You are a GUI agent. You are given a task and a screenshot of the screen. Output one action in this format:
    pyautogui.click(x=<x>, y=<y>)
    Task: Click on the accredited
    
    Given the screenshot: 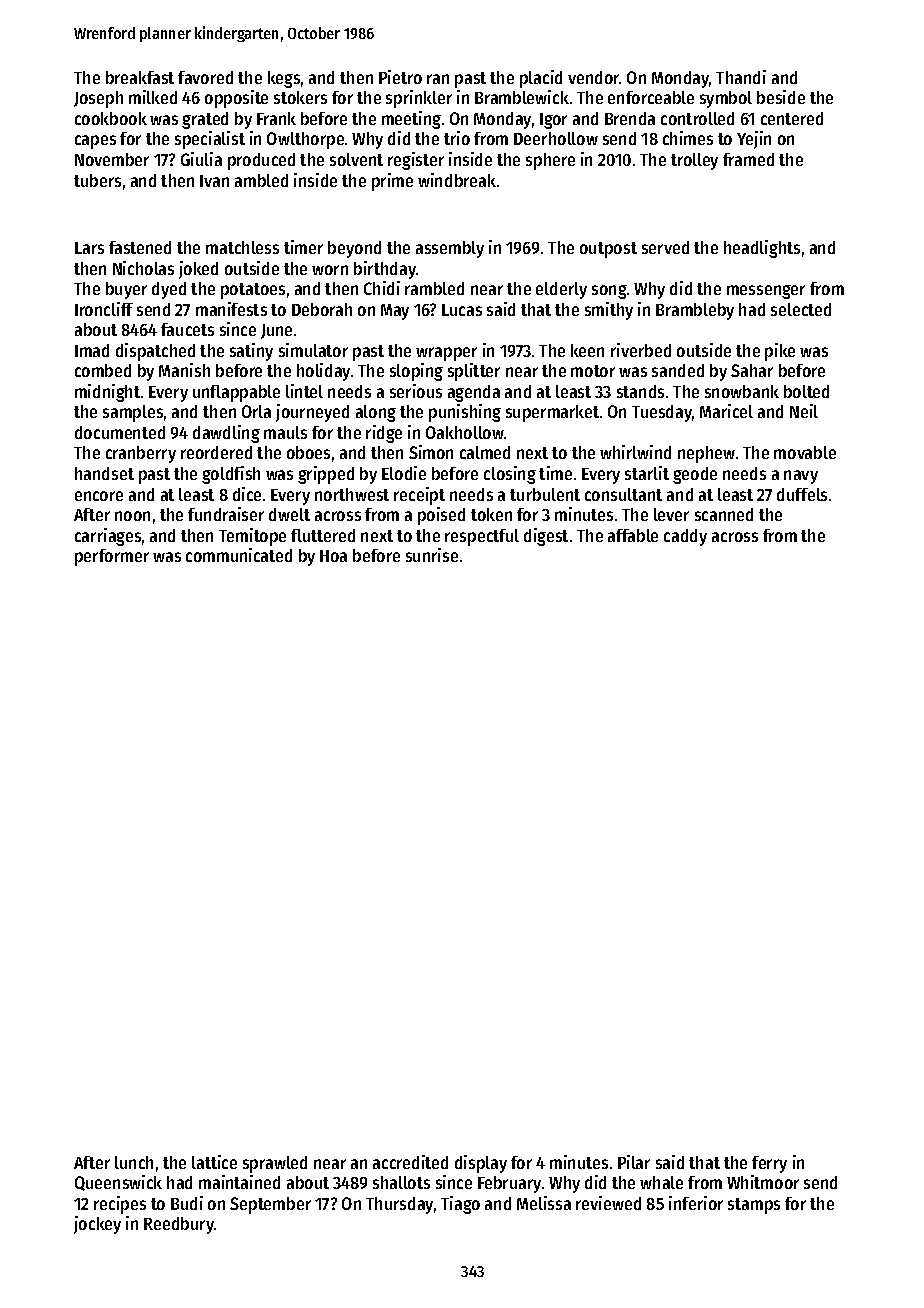 What is the action you would take?
    pyautogui.click(x=410, y=1162)
